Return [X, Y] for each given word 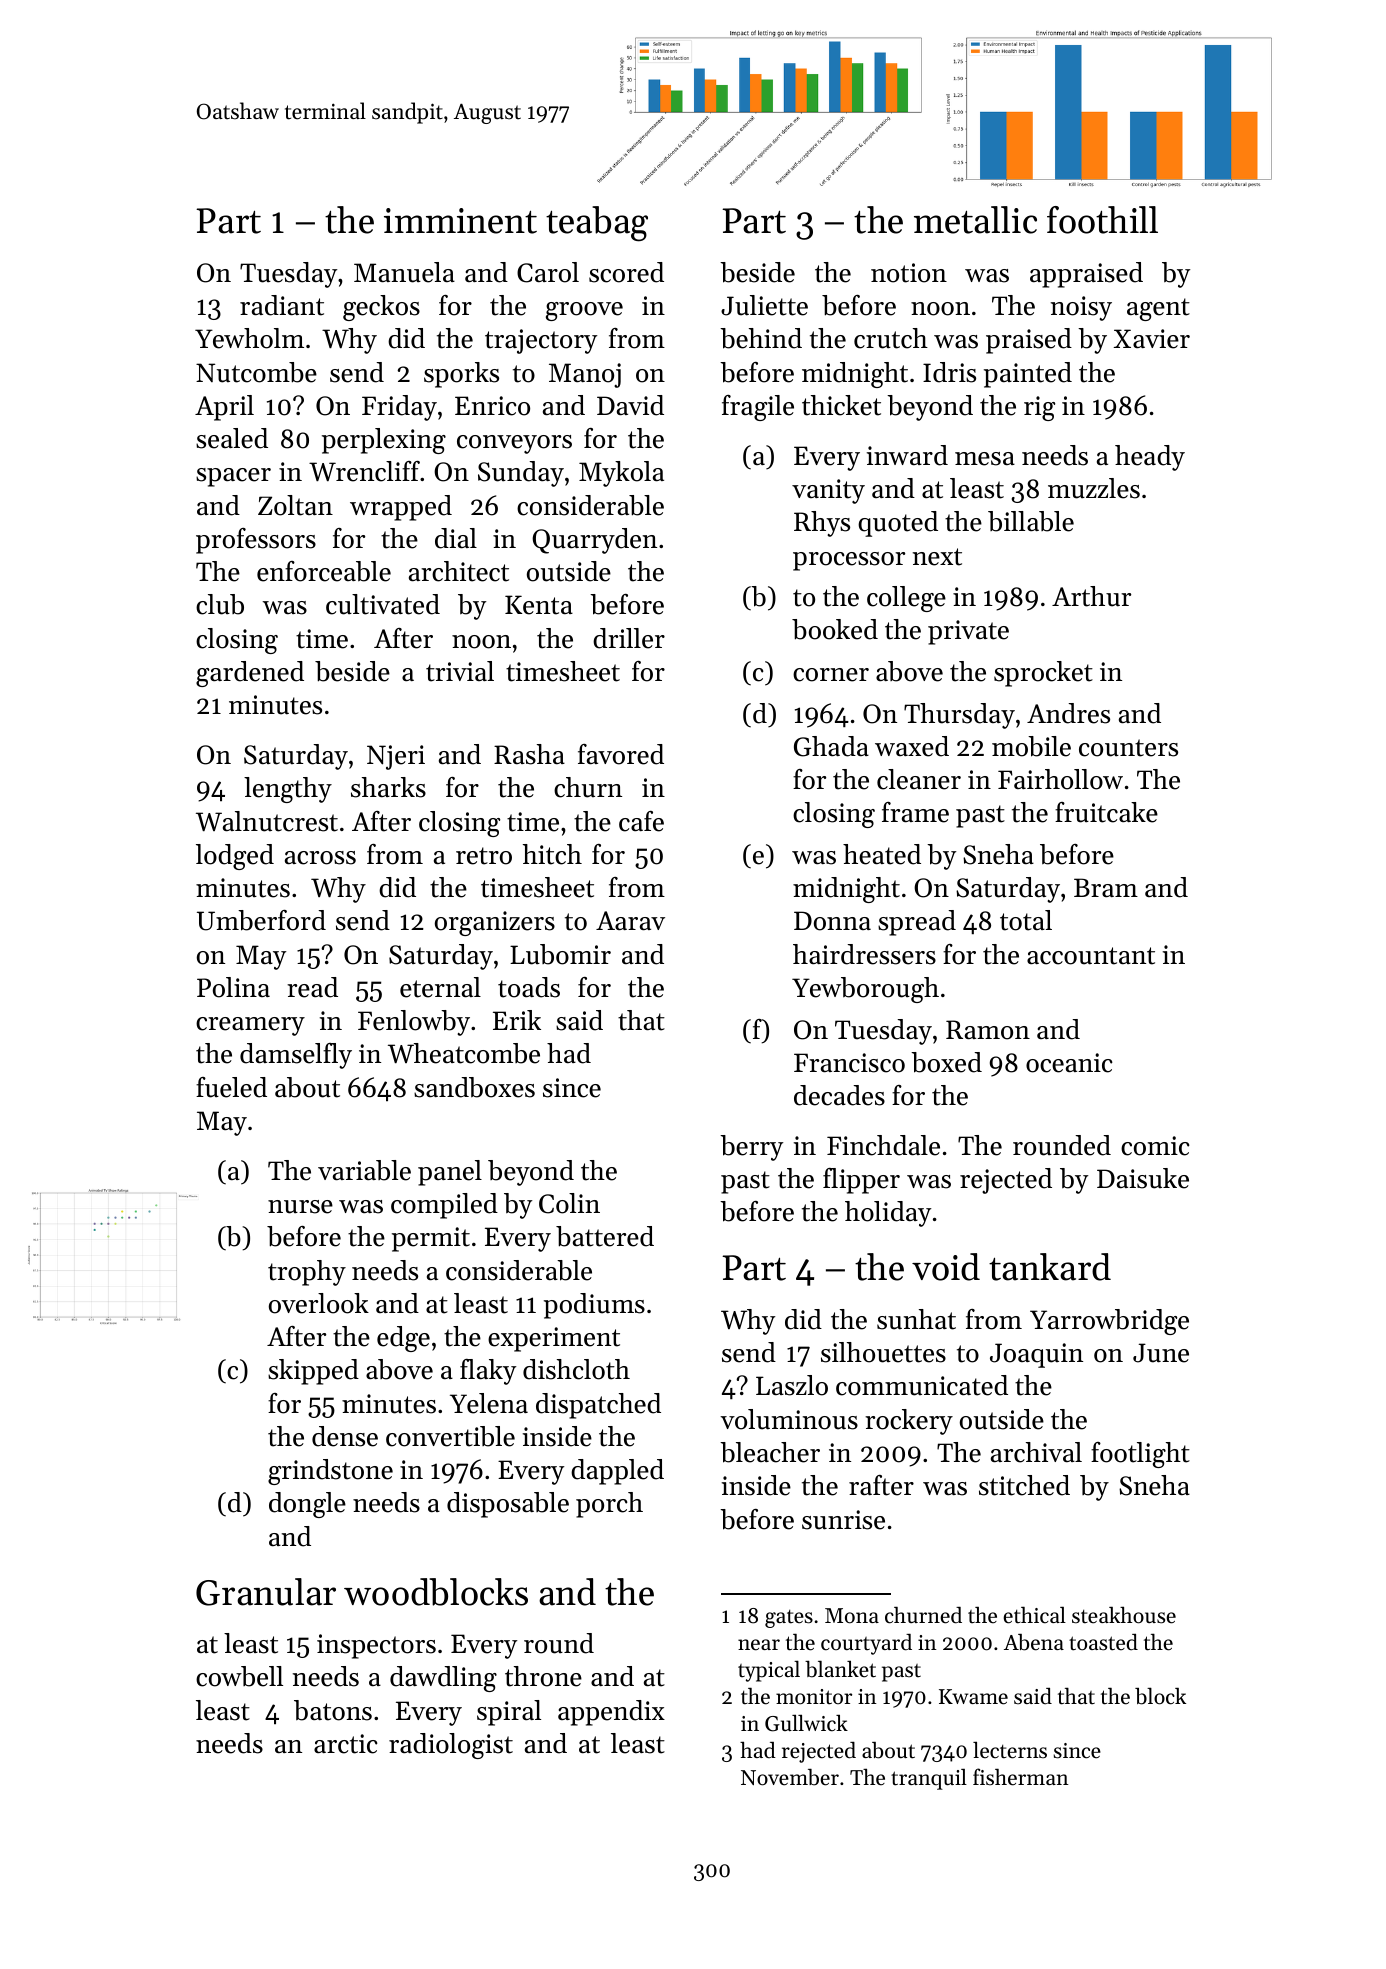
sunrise [843, 1520]
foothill [1102, 220]
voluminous [789, 1419]
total [1026, 920]
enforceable [324, 571]
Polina [233, 987]
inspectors [376, 1646]
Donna [832, 921]
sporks [461, 375]
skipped [313, 1372]
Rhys [822, 524]
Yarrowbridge [1109, 1322]
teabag [597, 224]
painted [1028, 375]
